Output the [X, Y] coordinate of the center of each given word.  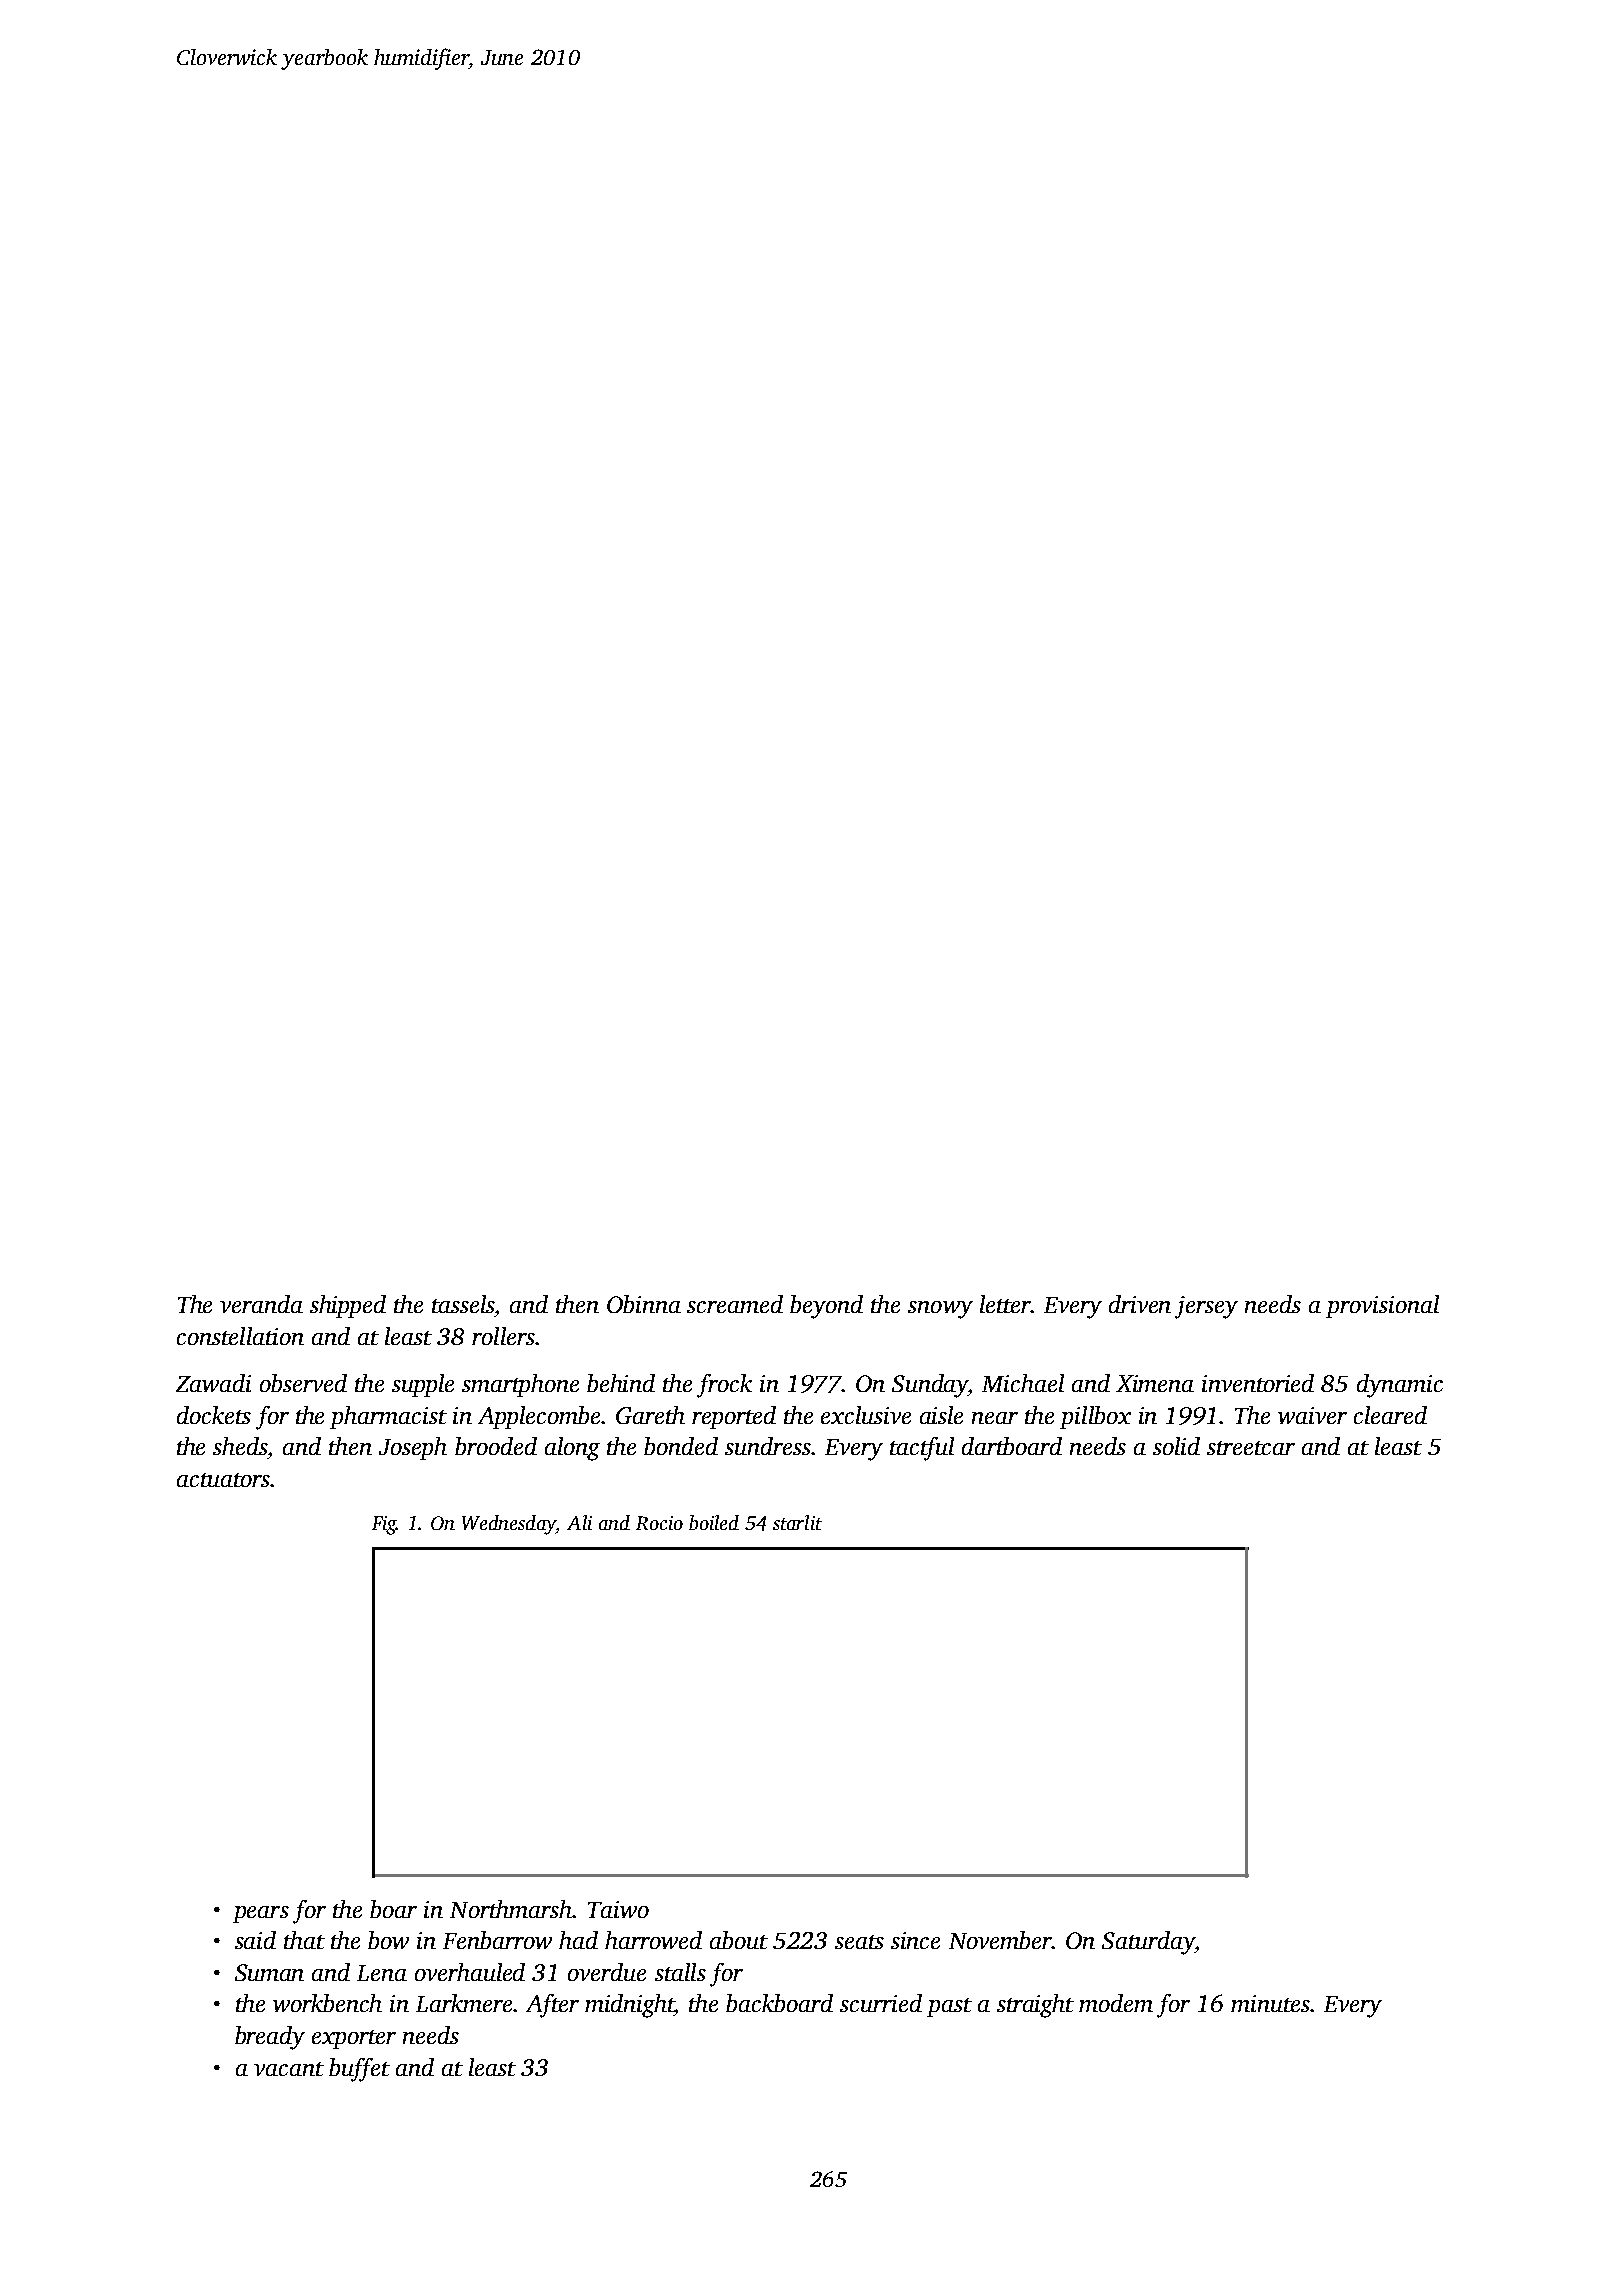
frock [724, 1386]
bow [388, 1940]
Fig [384, 1525]
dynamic [1400, 1386]
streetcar [1251, 1448]
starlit [797, 1522]
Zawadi [213, 1383]
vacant [289, 2069]
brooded [496, 1446]
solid [1176, 1446]
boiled [714, 1522]
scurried [881, 2003]
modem [1116, 2003]
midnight [630, 2006]
